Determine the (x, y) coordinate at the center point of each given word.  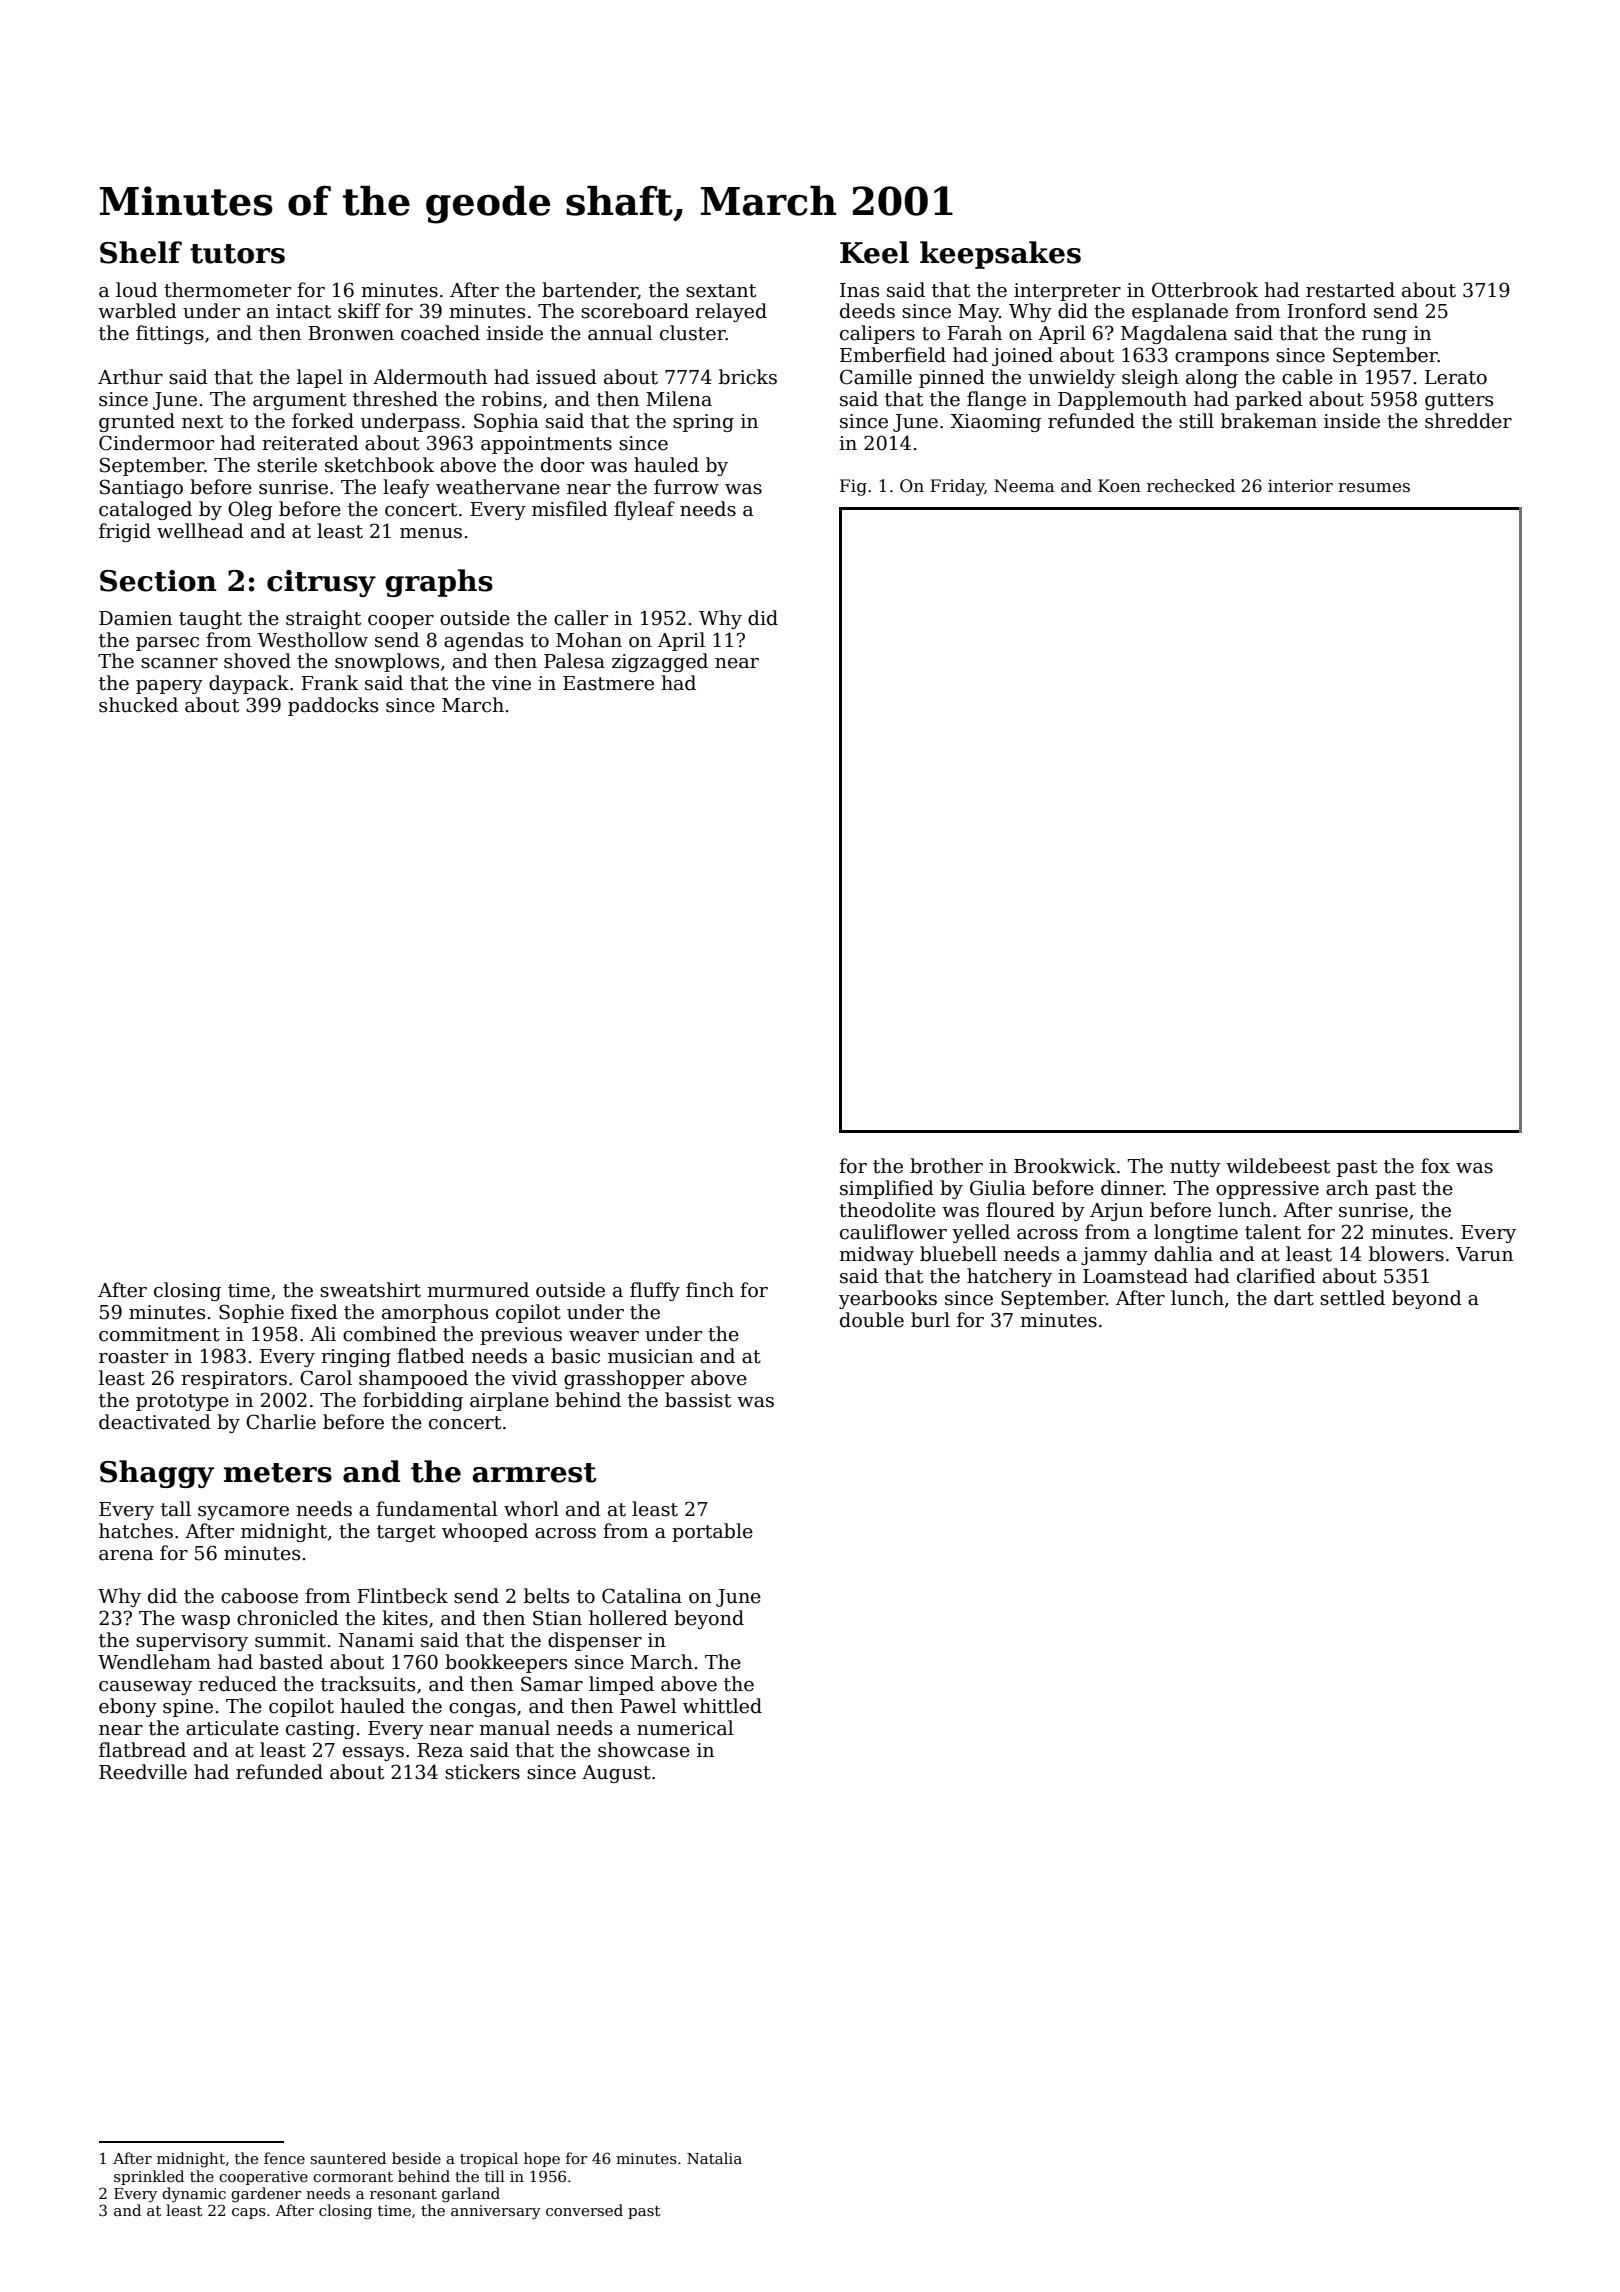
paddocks (333, 706)
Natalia (714, 2158)
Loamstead (1135, 1276)
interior (1300, 486)
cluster (693, 333)
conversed (584, 2210)
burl (930, 1320)
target (406, 1533)
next (202, 422)
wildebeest (1278, 1166)
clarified (1276, 1276)
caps (249, 2213)
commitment (159, 1334)
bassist (698, 1400)
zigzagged (660, 662)
